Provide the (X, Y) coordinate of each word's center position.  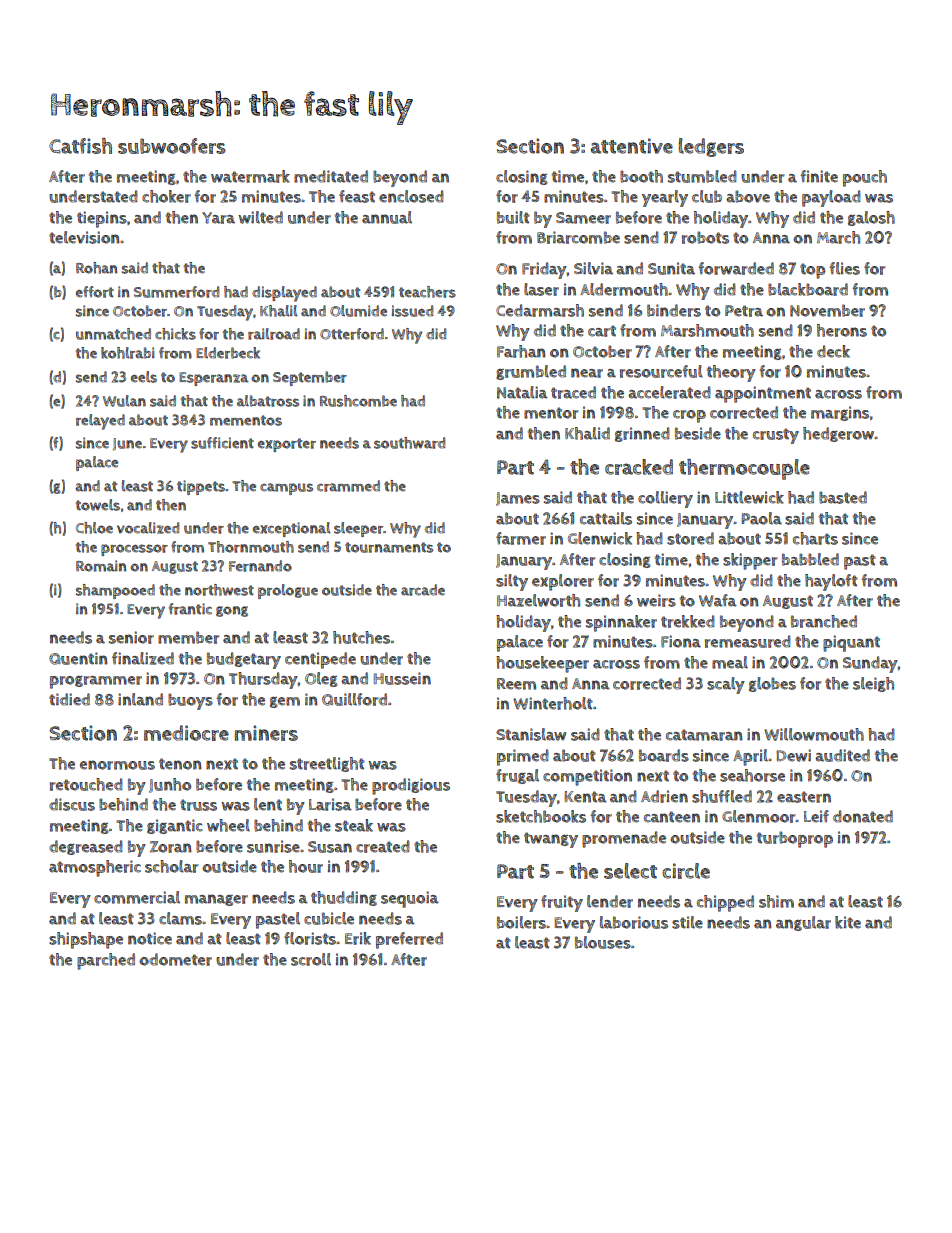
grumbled (531, 372)
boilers (521, 922)
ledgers (711, 147)
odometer (175, 959)
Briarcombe (578, 237)
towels (98, 505)
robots (705, 237)
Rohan (96, 268)
